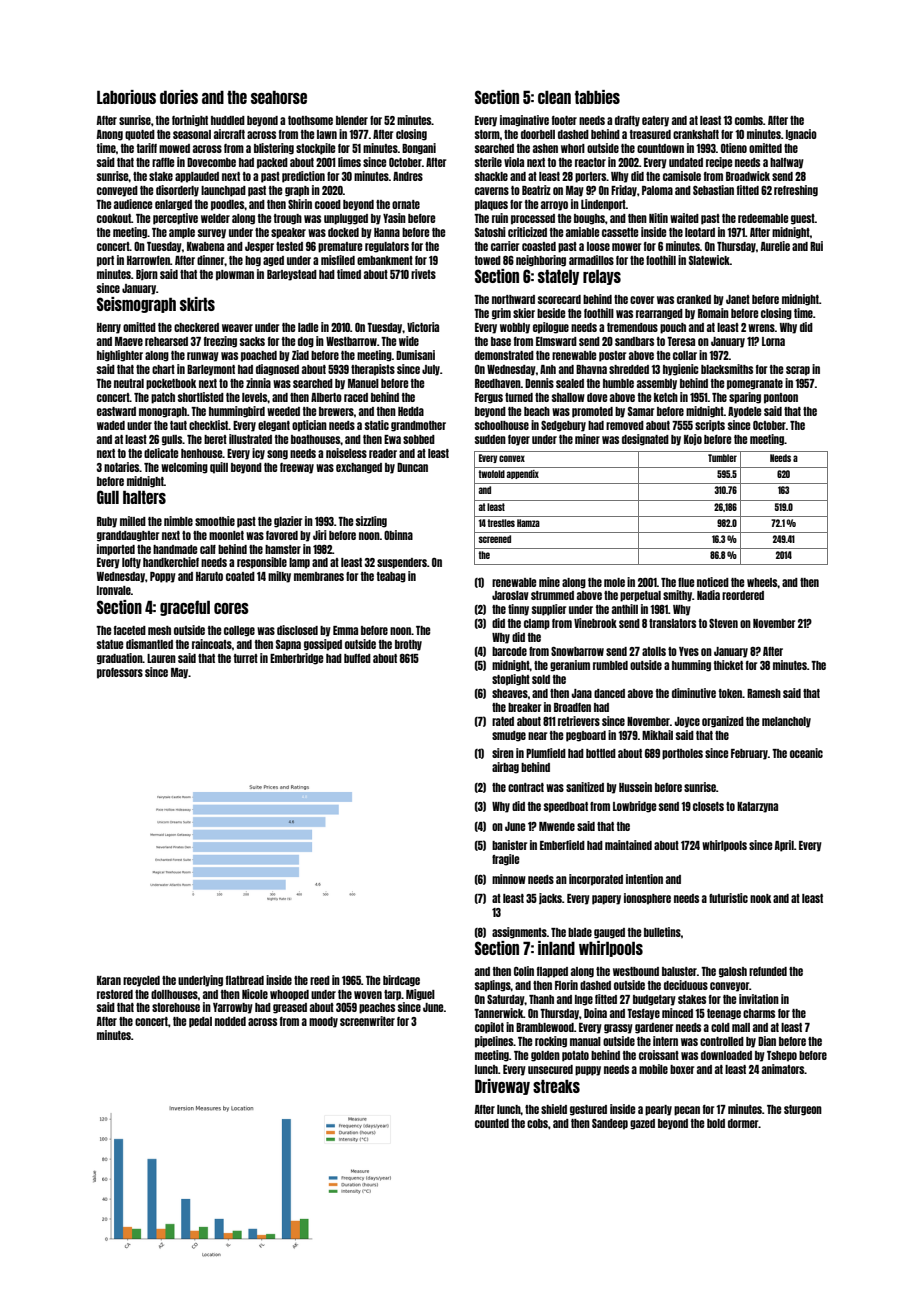 Image resolution: width=924 pixels, height=1308 pixels. I want to click on combs, so click(749, 120).
